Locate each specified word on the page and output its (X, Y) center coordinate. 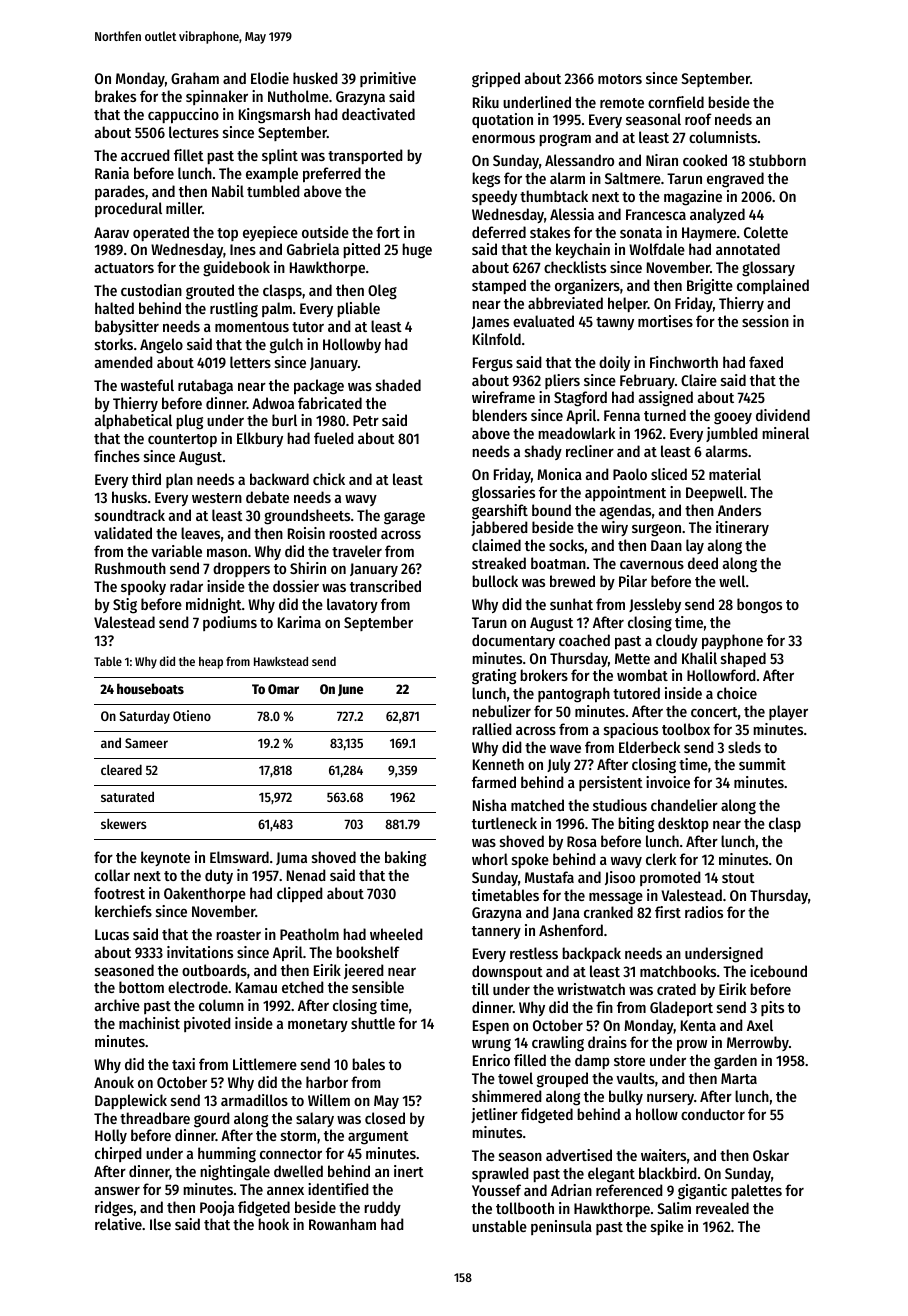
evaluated (543, 321)
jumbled (732, 434)
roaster (238, 935)
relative (118, 1224)
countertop (182, 440)
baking (405, 859)
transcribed (385, 586)
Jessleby (655, 605)
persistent (611, 783)
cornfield (676, 102)
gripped (496, 80)
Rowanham (342, 1224)
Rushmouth (130, 568)
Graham (195, 78)
